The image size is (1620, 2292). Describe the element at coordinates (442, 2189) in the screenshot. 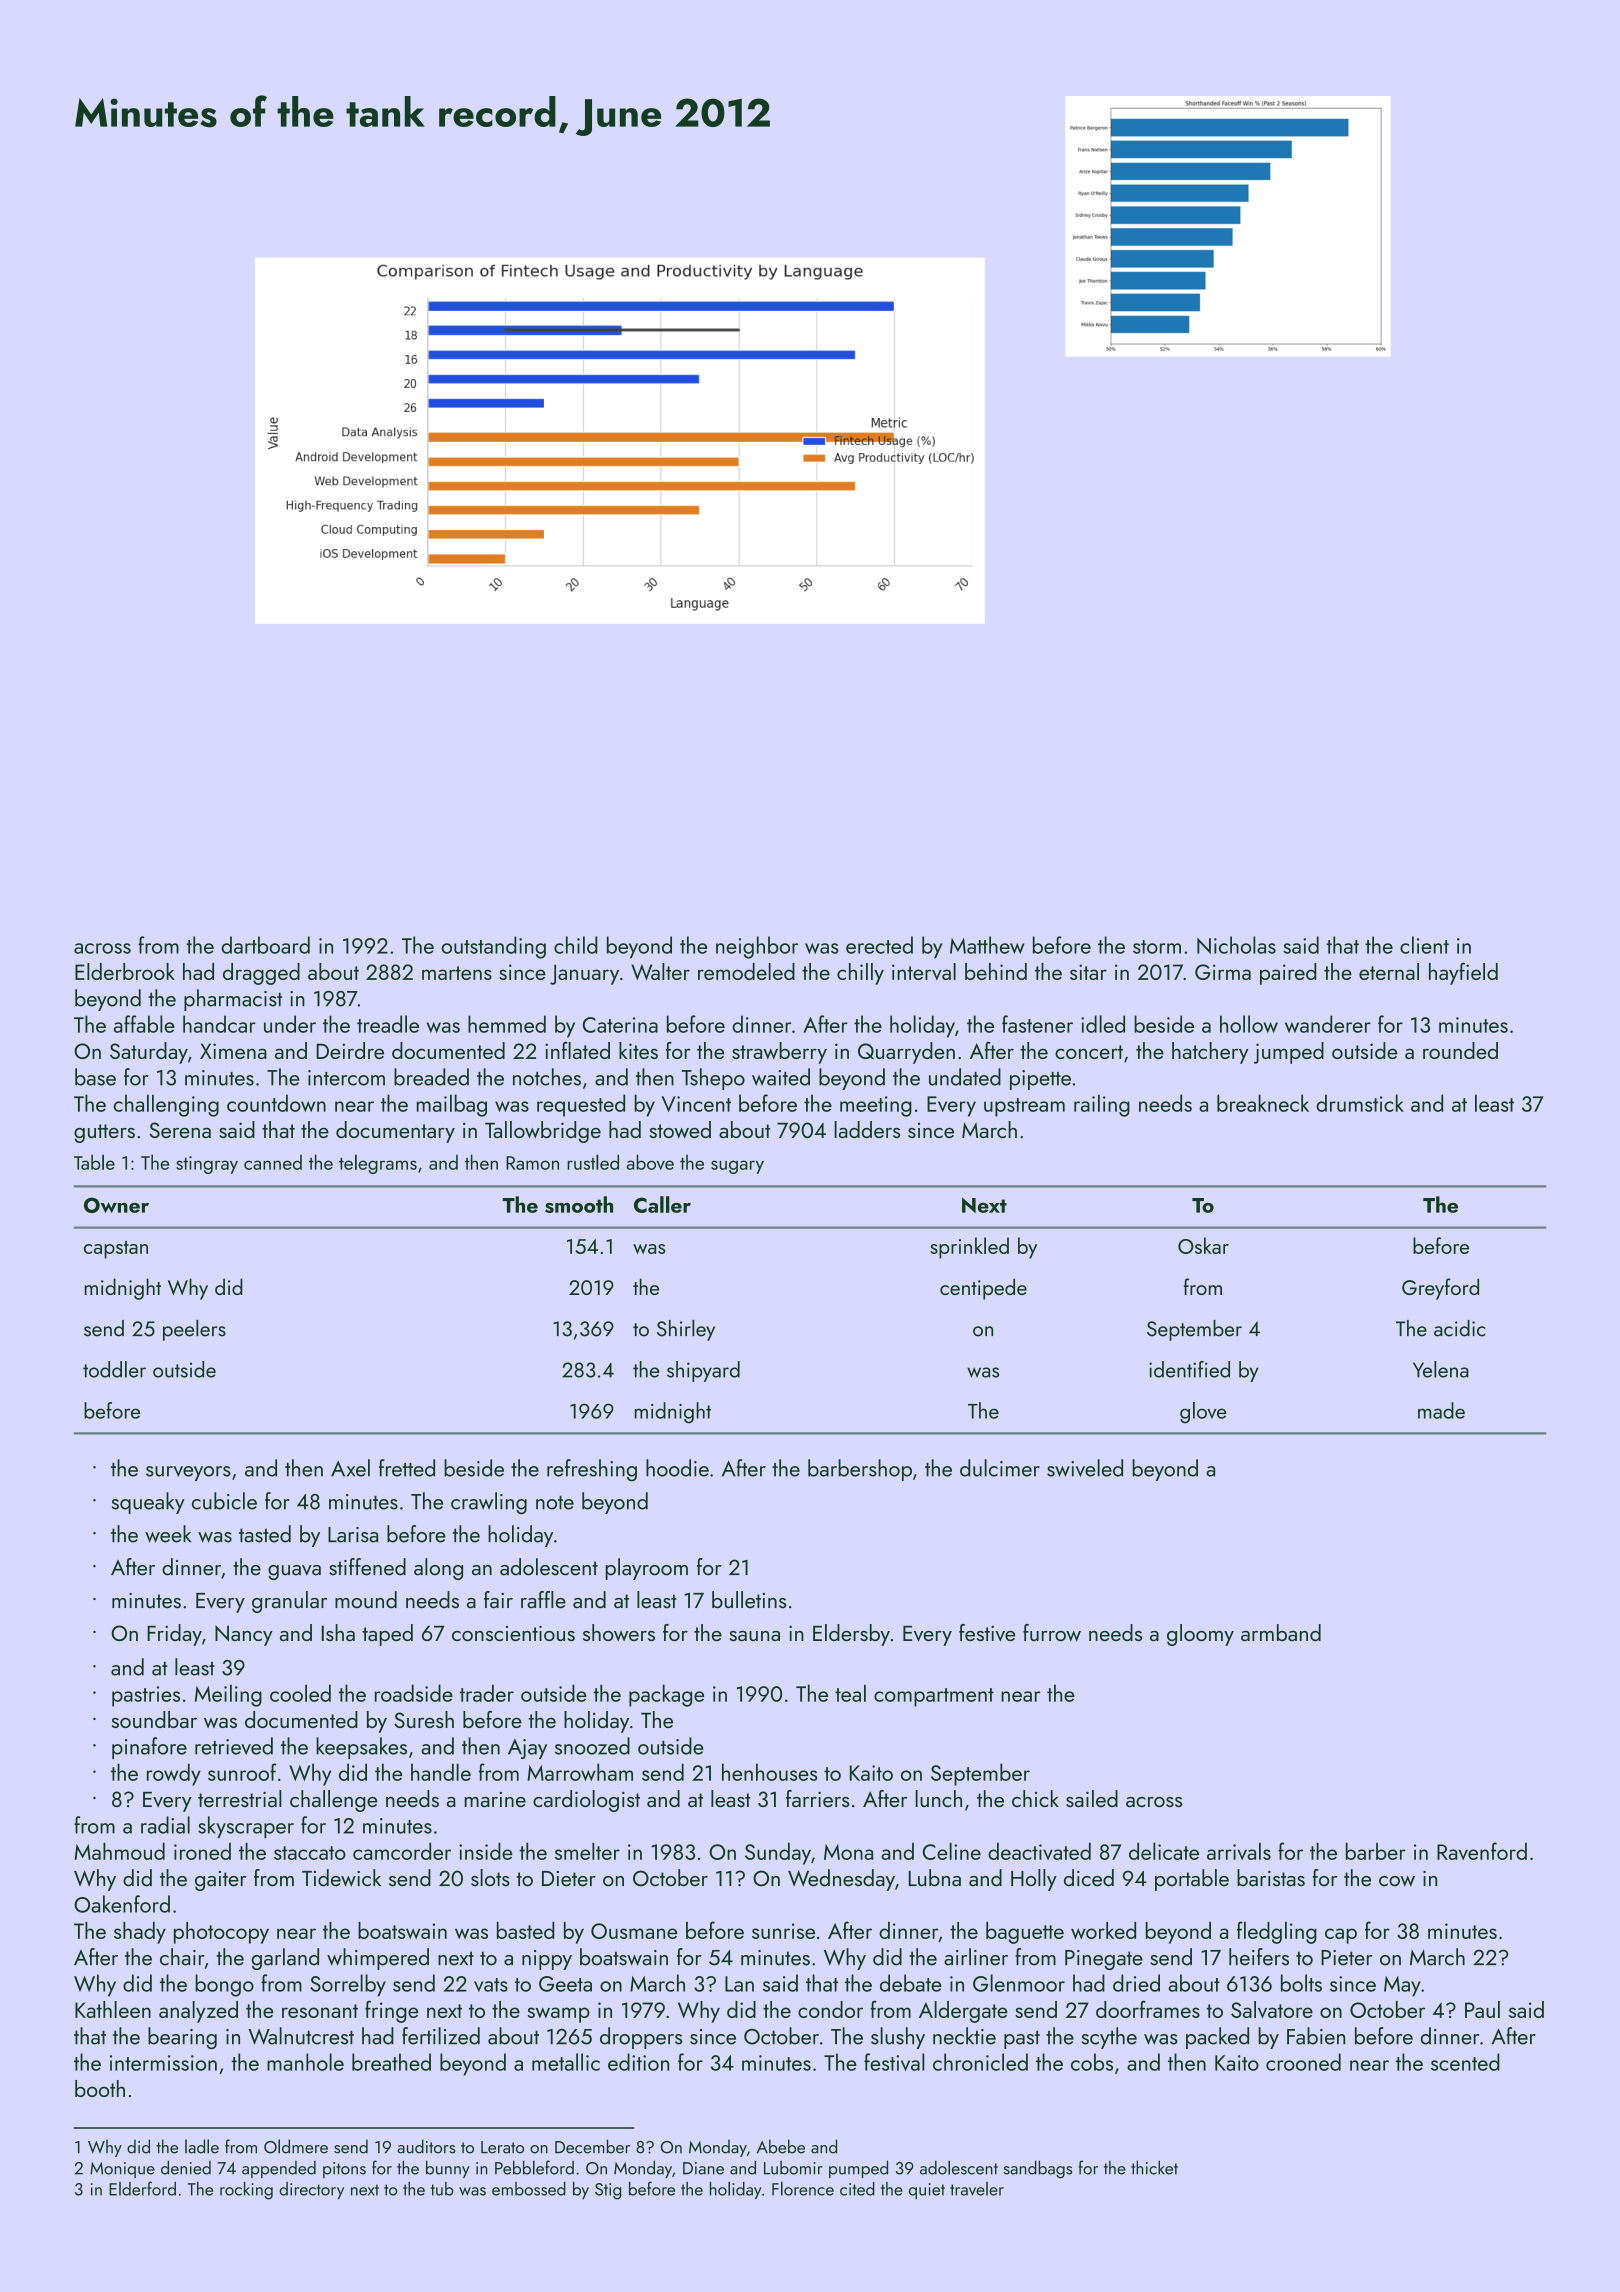

I see `tub` at that location.
